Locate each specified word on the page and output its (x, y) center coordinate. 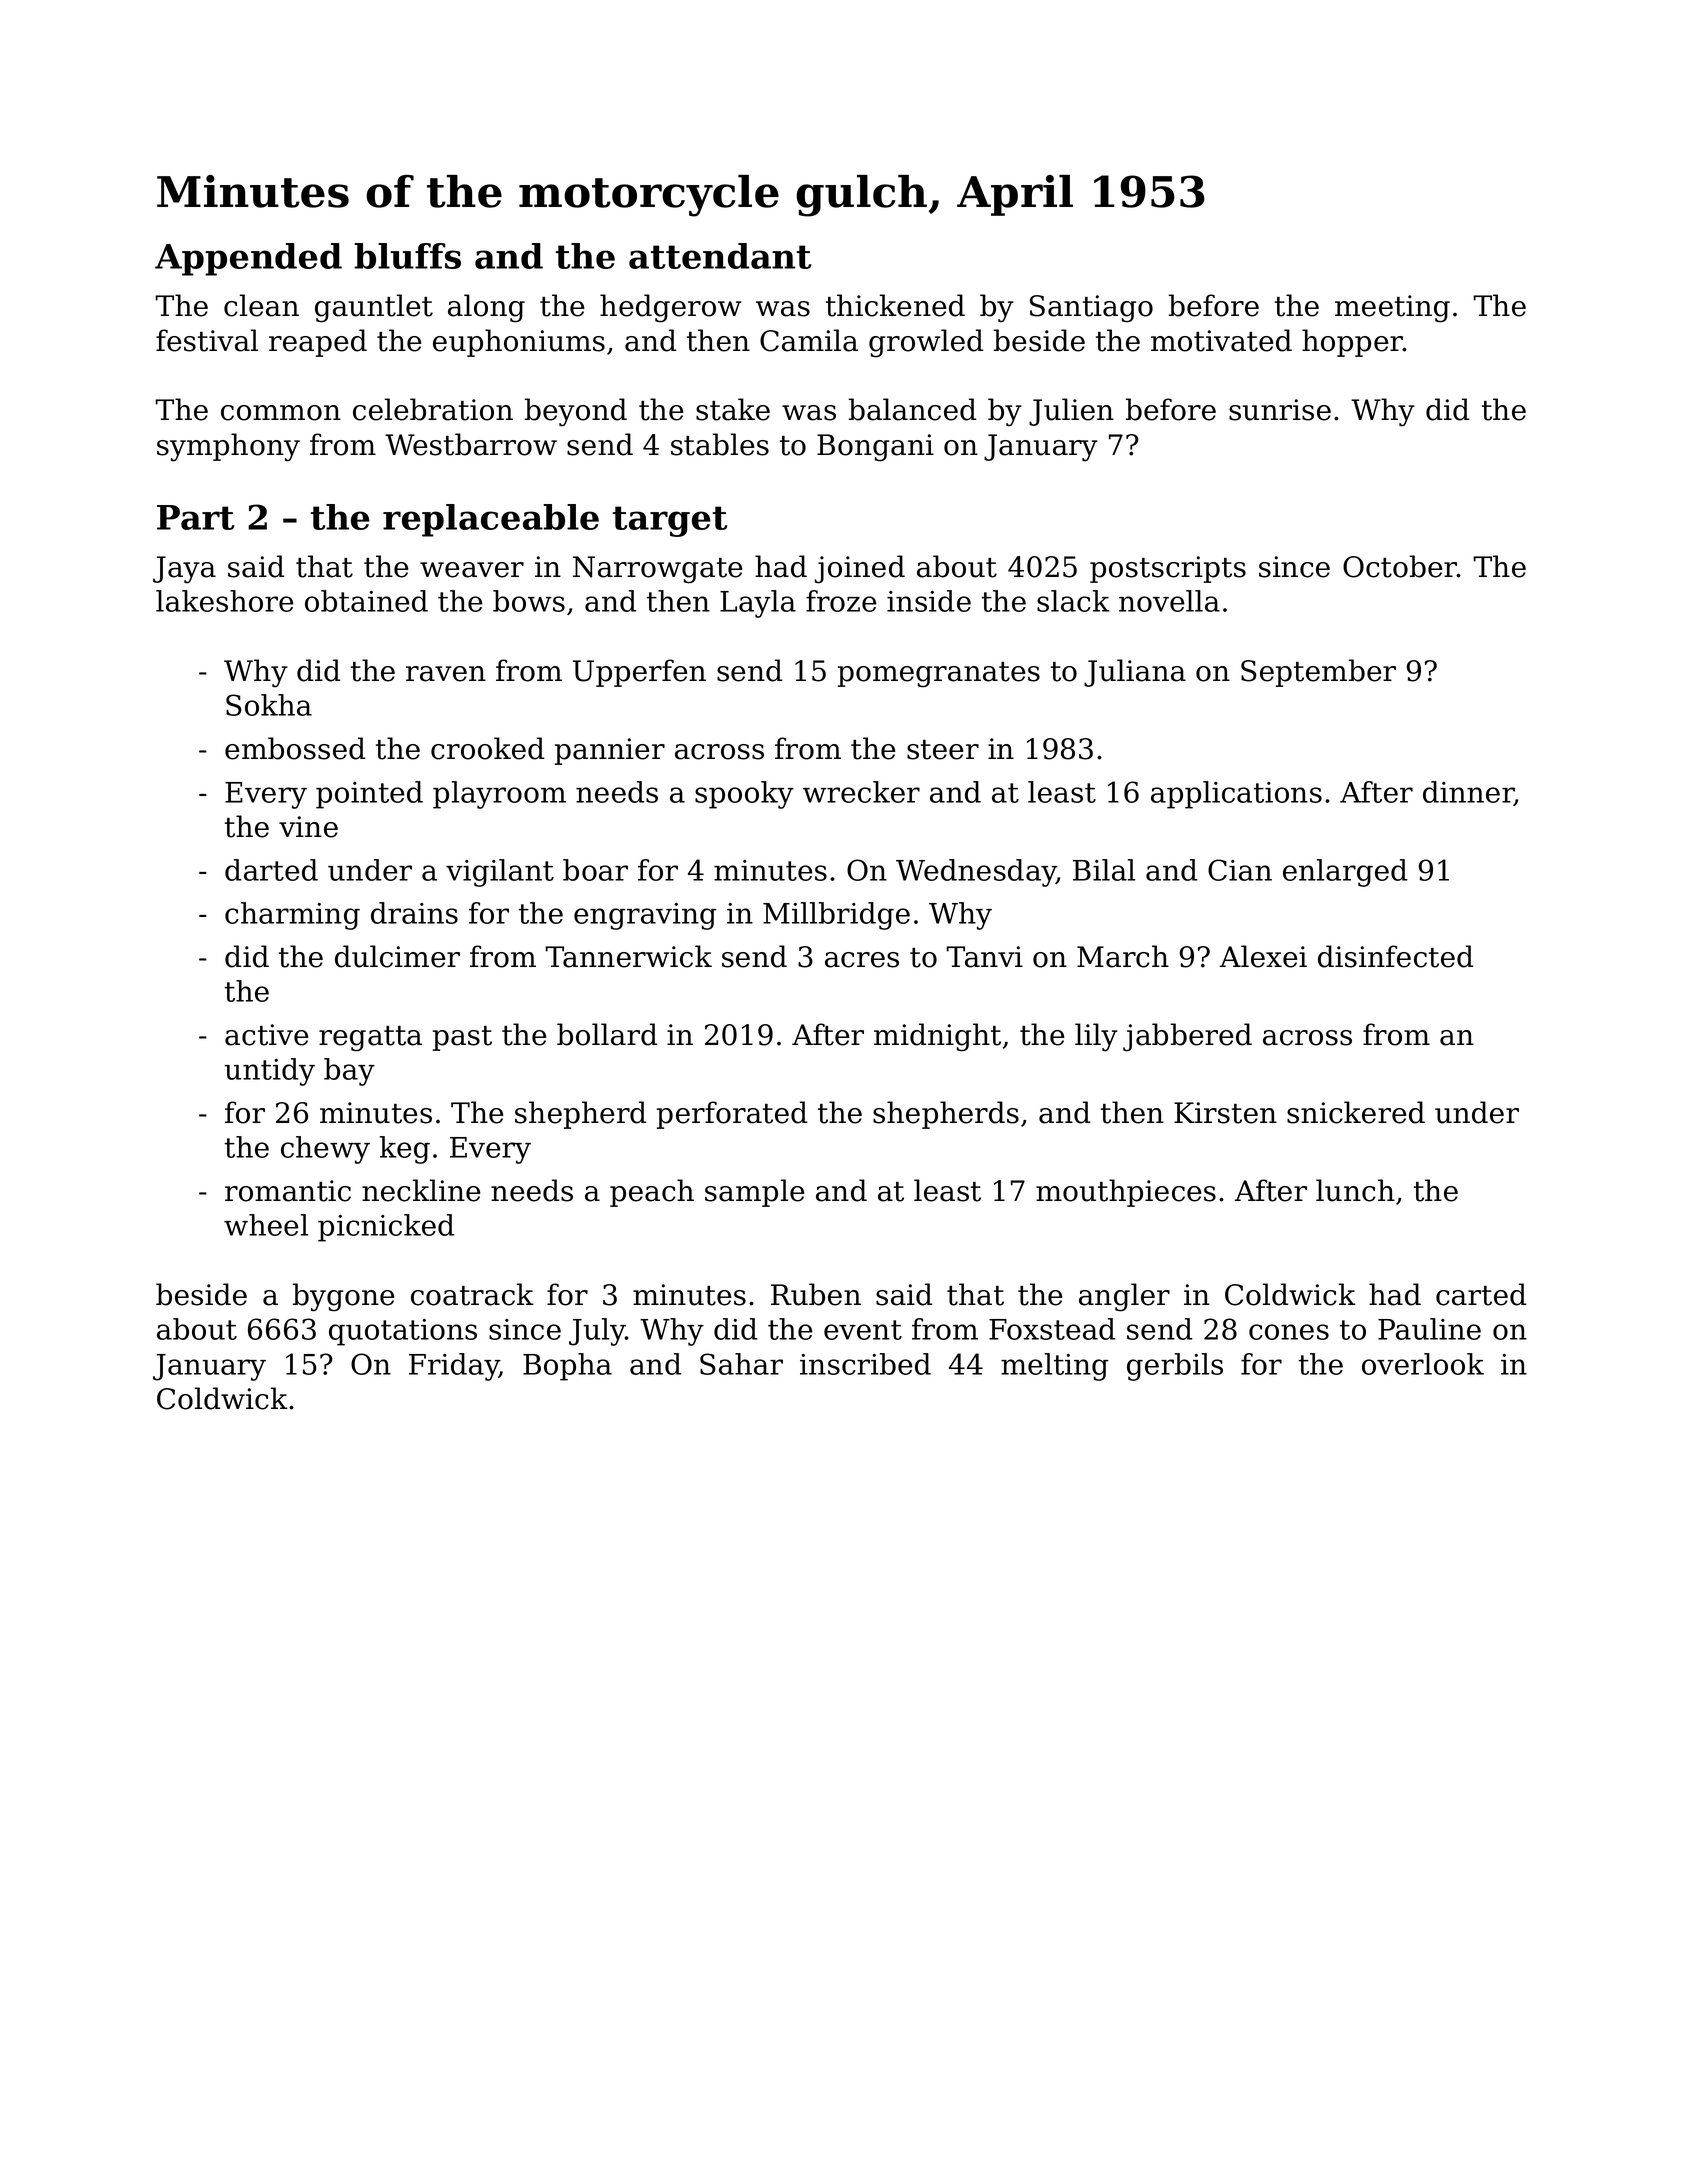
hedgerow (671, 308)
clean (261, 305)
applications (1236, 795)
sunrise (1280, 410)
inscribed (865, 1364)
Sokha (269, 705)
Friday (454, 1367)
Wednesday (976, 873)
